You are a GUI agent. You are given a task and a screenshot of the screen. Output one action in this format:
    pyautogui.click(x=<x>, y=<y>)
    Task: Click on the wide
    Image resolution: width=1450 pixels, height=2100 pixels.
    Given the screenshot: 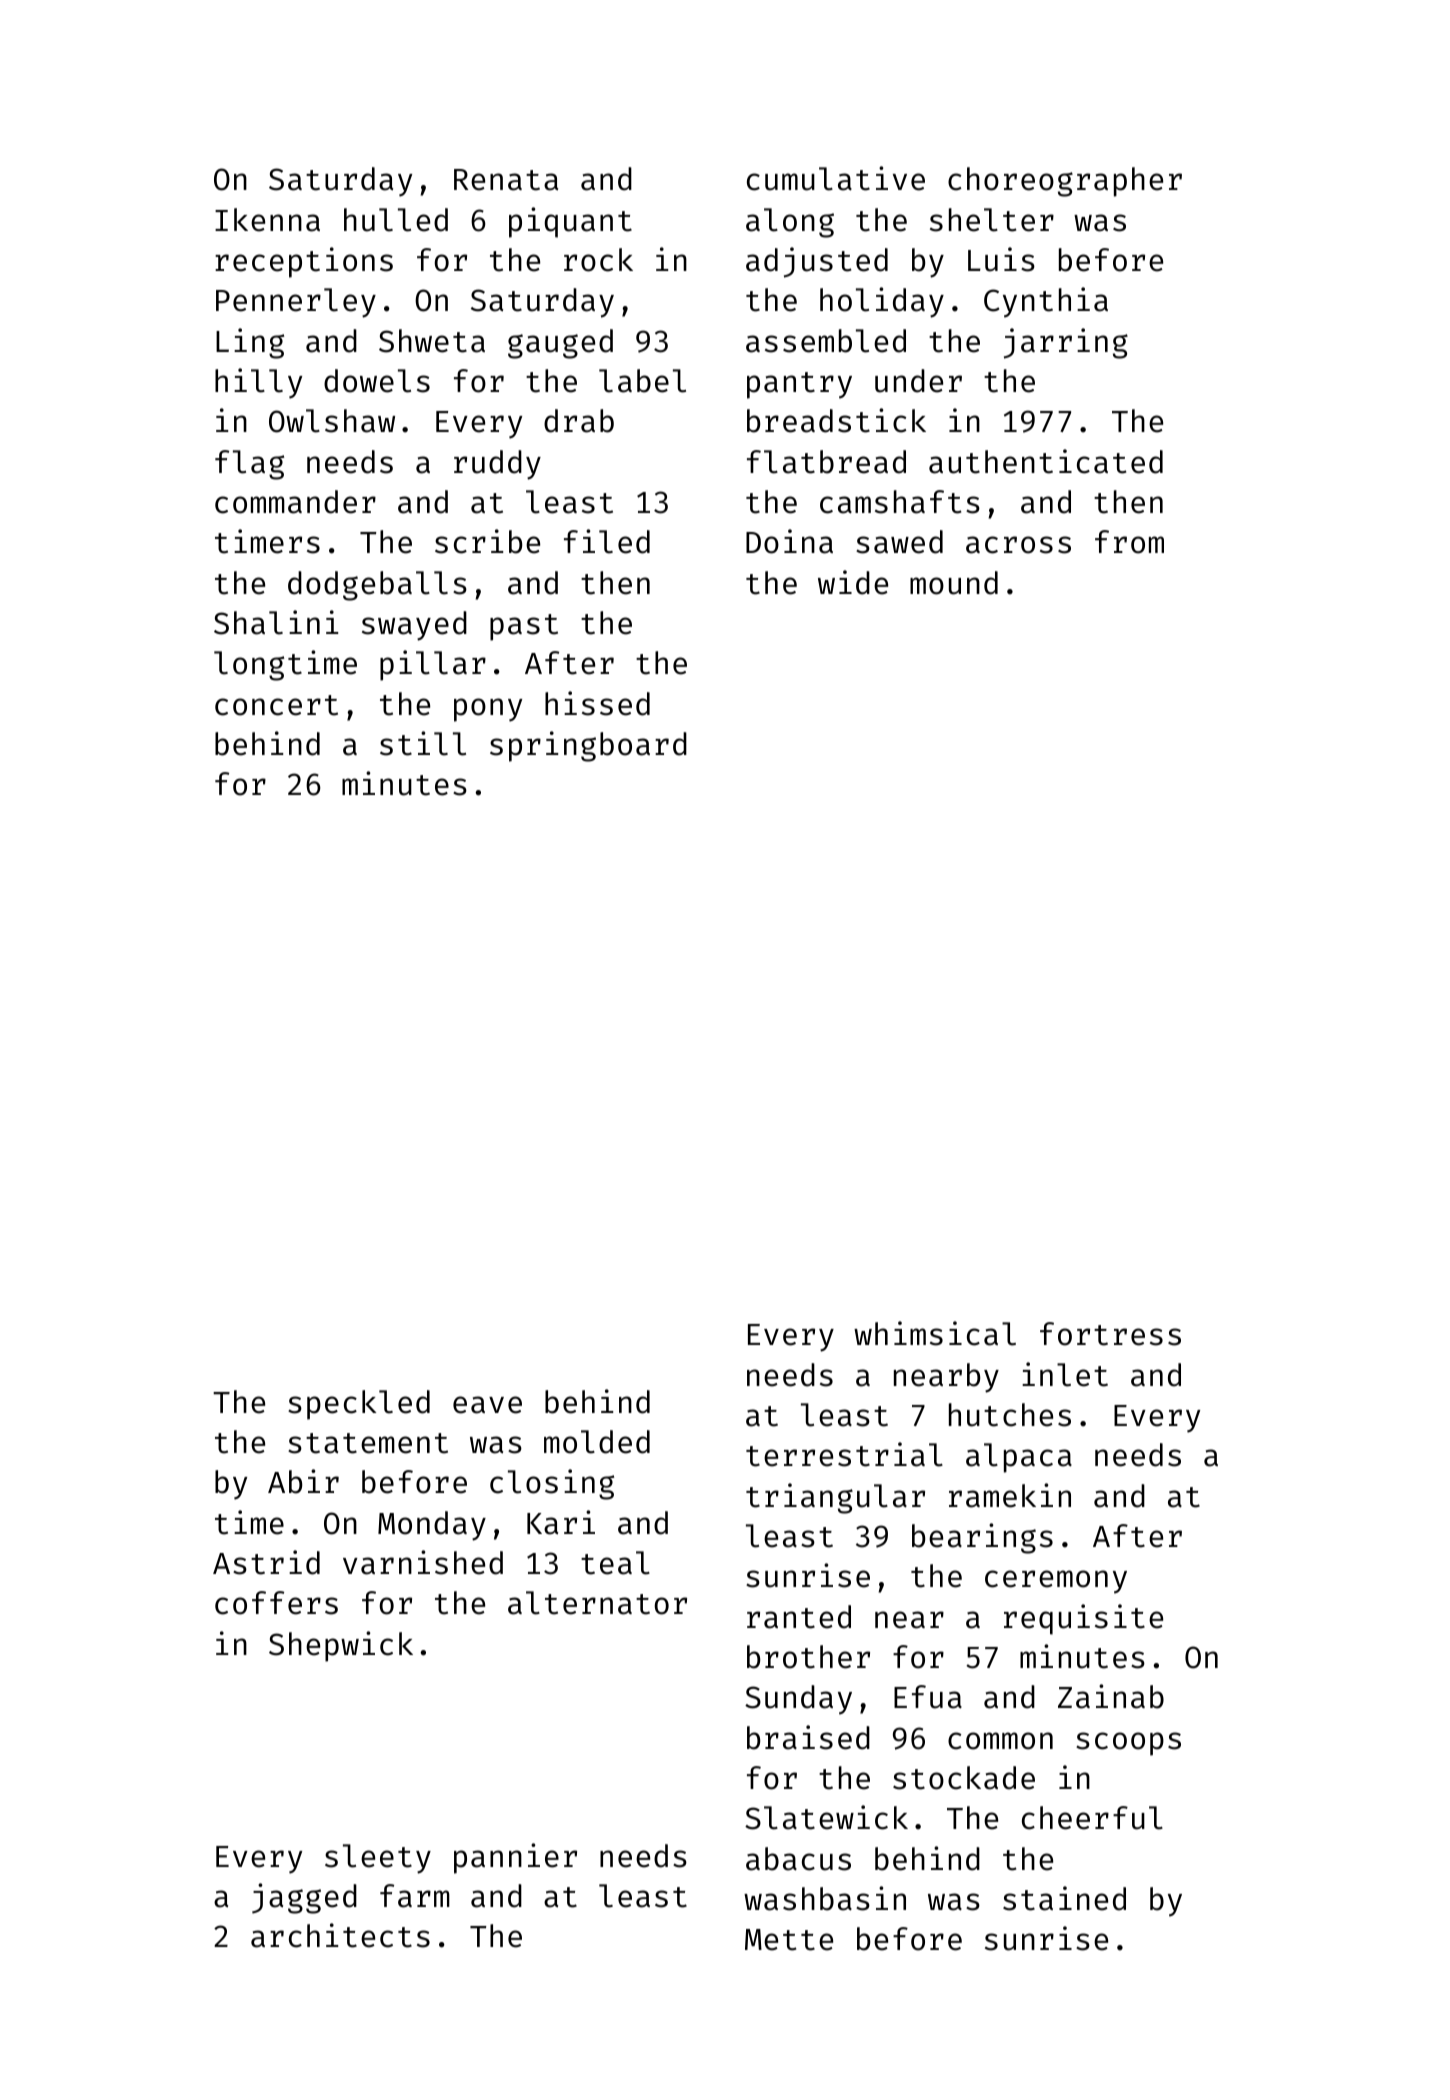 What is the action you would take?
    pyautogui.click(x=853, y=582)
